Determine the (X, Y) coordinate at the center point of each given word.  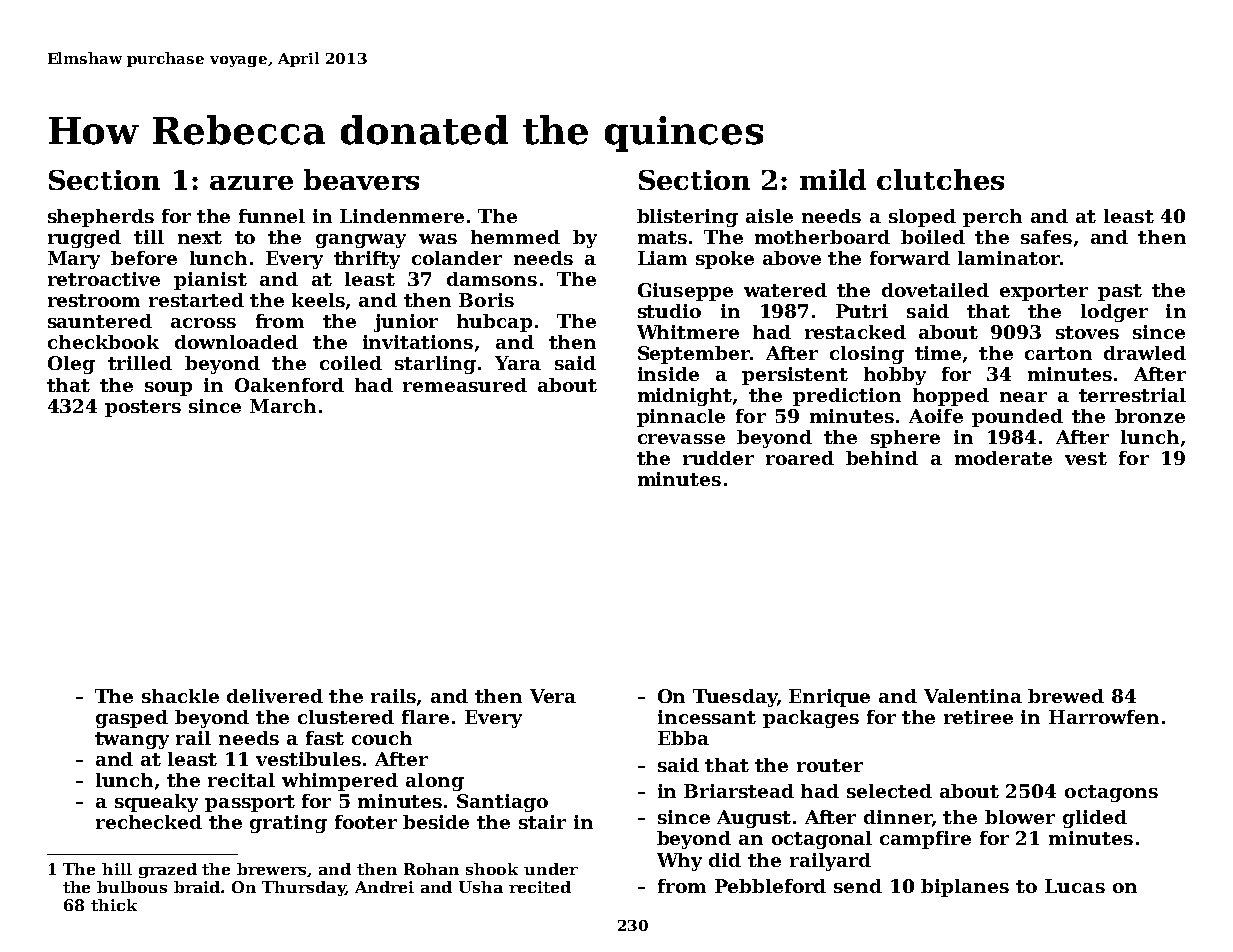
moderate (1003, 458)
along (435, 782)
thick (114, 905)
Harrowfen (1104, 717)
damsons (492, 279)
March (283, 406)
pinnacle (681, 418)
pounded (1017, 418)
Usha (481, 887)
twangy (132, 740)
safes (1046, 237)
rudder (718, 458)
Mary (74, 260)
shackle (180, 696)
